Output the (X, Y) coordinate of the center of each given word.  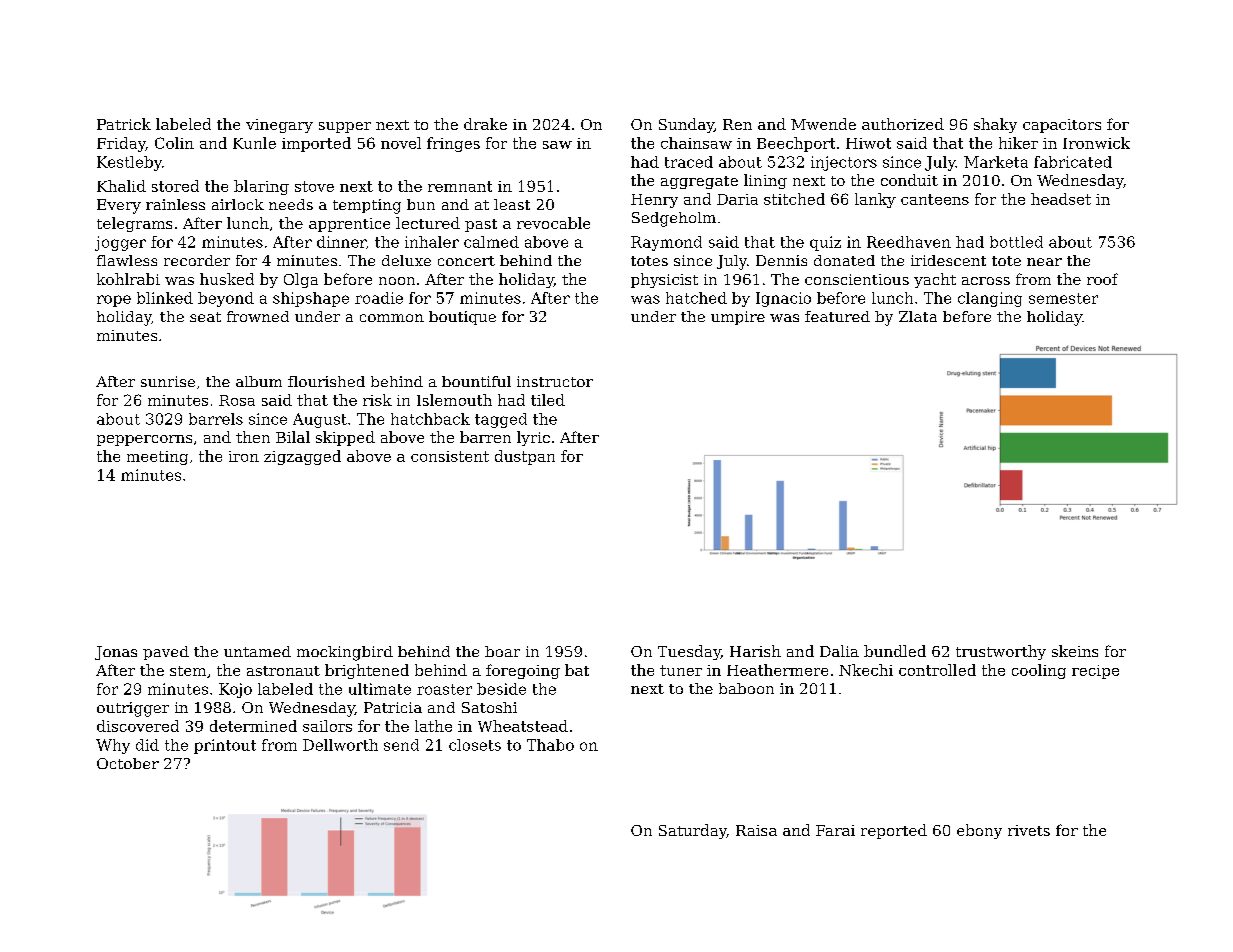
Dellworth (340, 745)
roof (1102, 279)
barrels (216, 419)
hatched (696, 298)
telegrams (134, 224)
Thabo (550, 745)
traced (689, 162)
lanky (875, 200)
